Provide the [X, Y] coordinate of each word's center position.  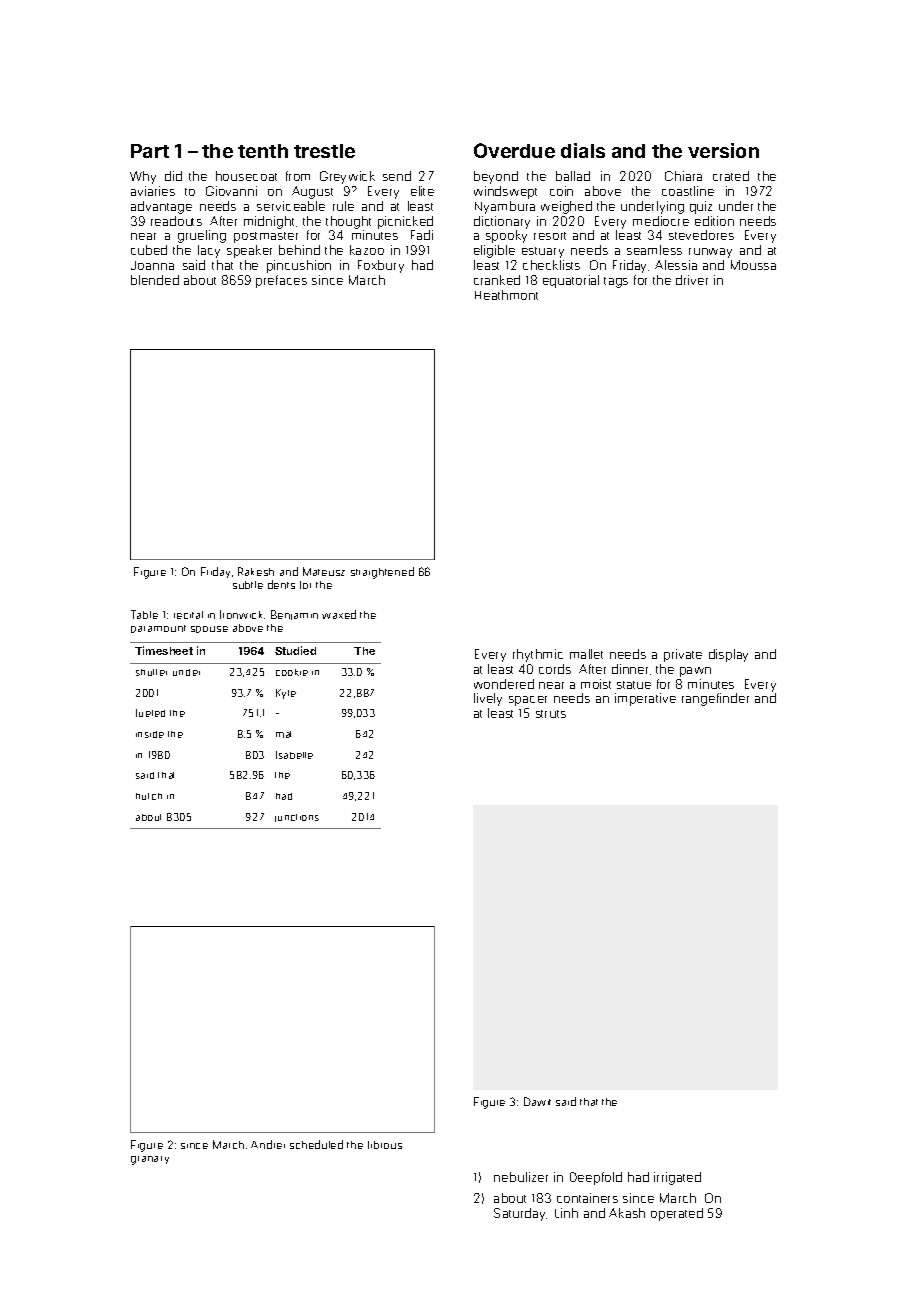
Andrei [268, 1144]
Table [144, 614]
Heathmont [506, 295]
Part [150, 151]
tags [616, 282]
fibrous [385, 1145]
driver [692, 280]
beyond [496, 177]
